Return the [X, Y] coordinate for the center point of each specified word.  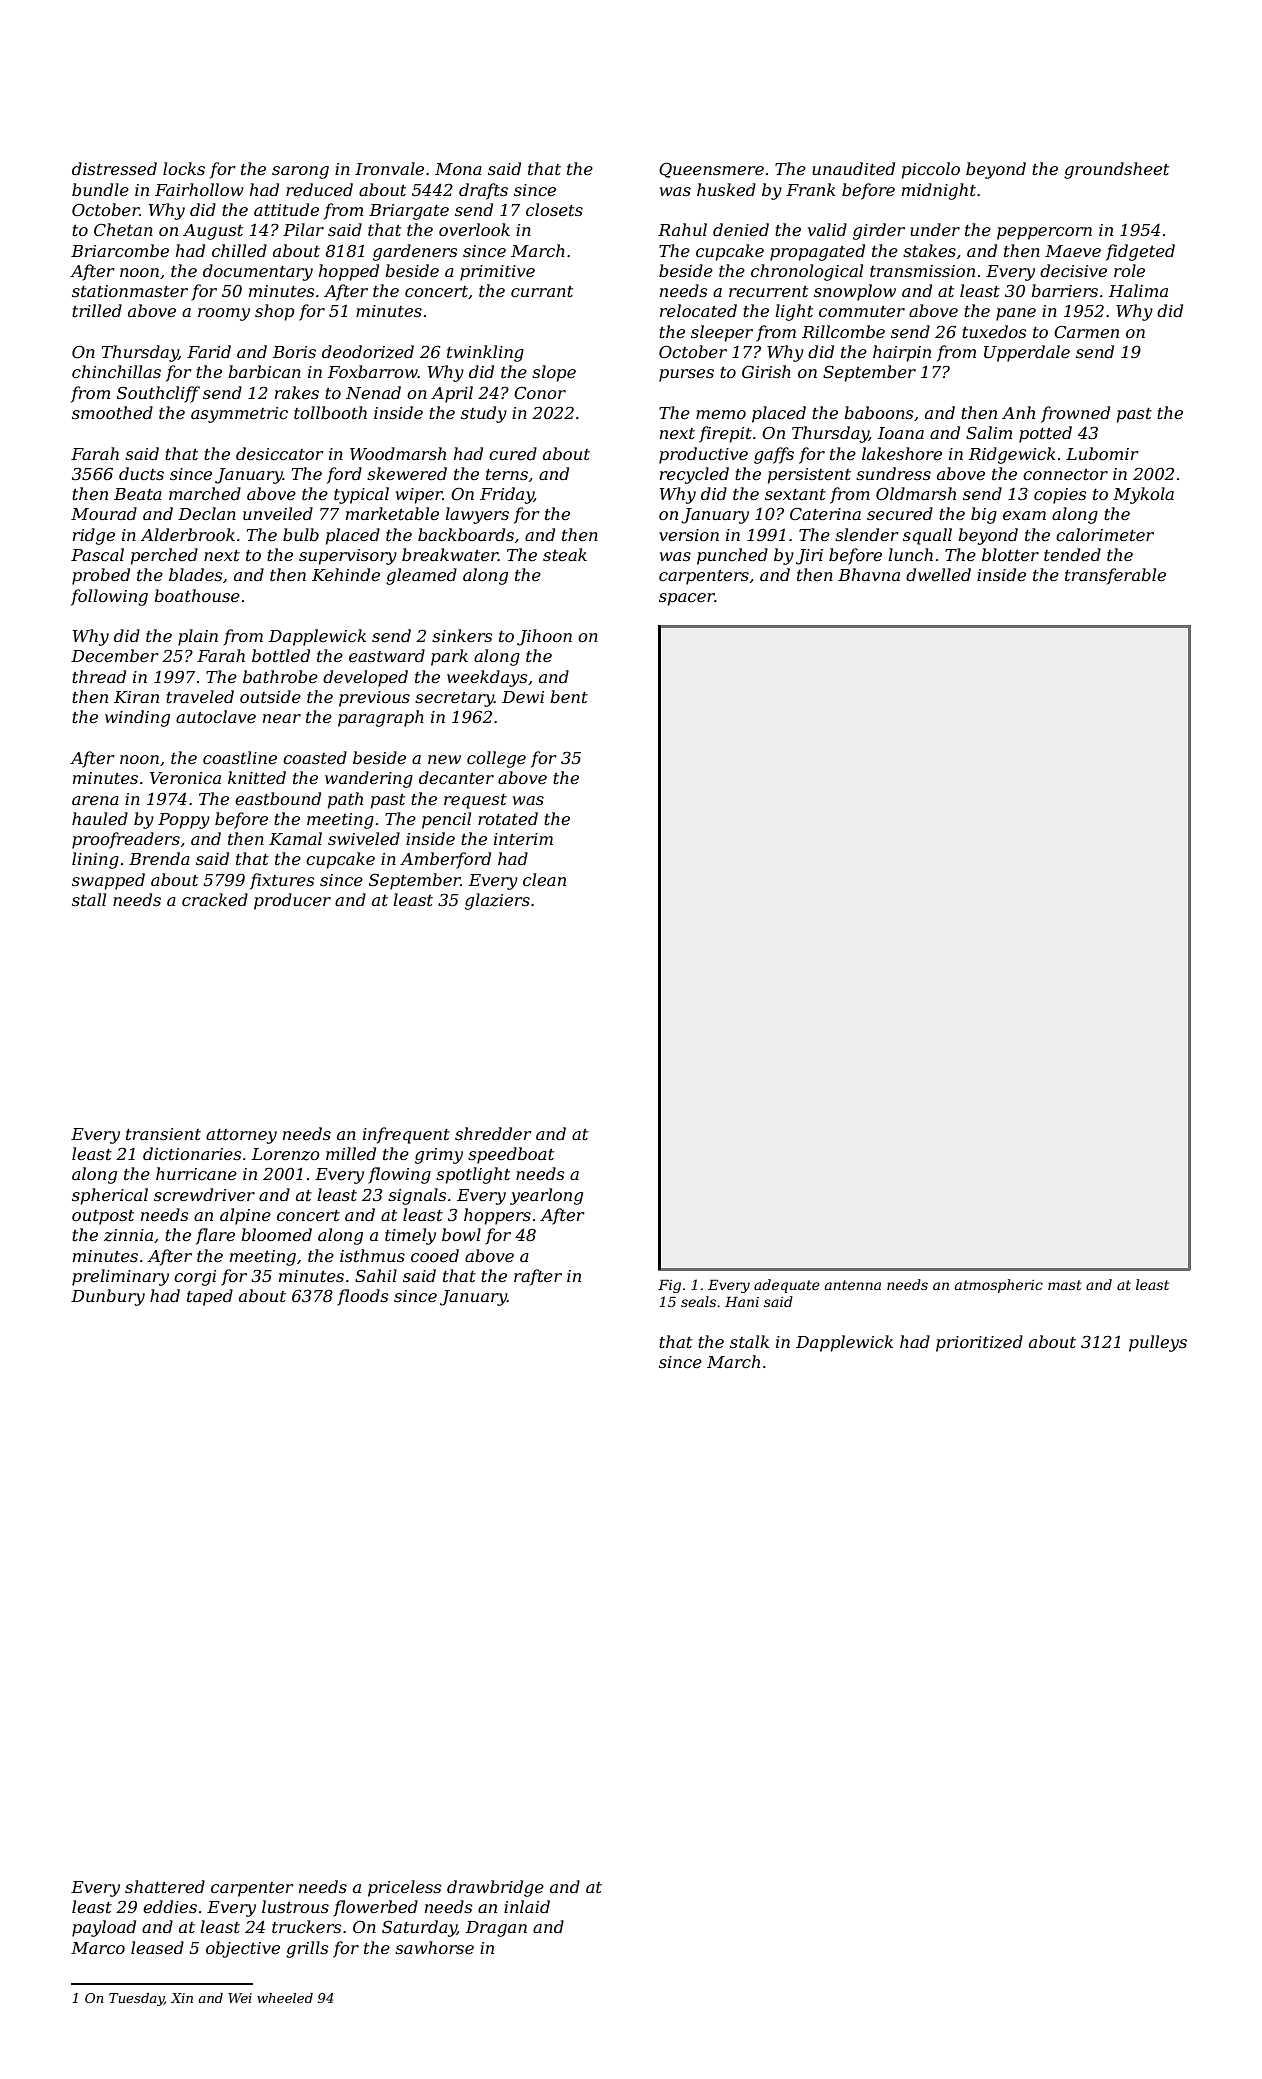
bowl [461, 1234]
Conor [540, 393]
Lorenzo [286, 1154]
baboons [878, 412]
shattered [165, 1886]
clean [544, 879]
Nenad [373, 392]
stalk [749, 1341]
